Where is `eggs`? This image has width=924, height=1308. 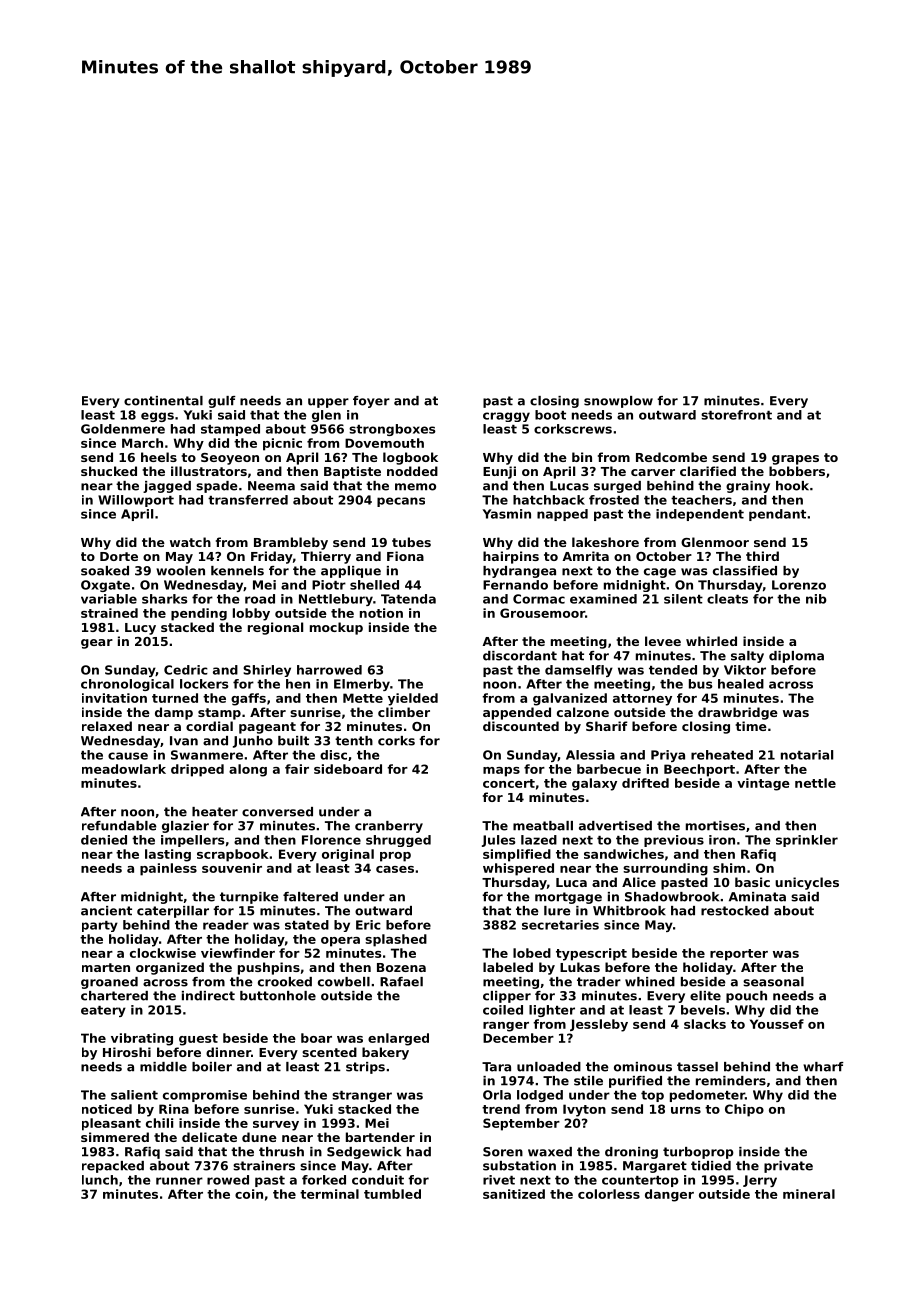
eggs is located at coordinates (157, 417).
